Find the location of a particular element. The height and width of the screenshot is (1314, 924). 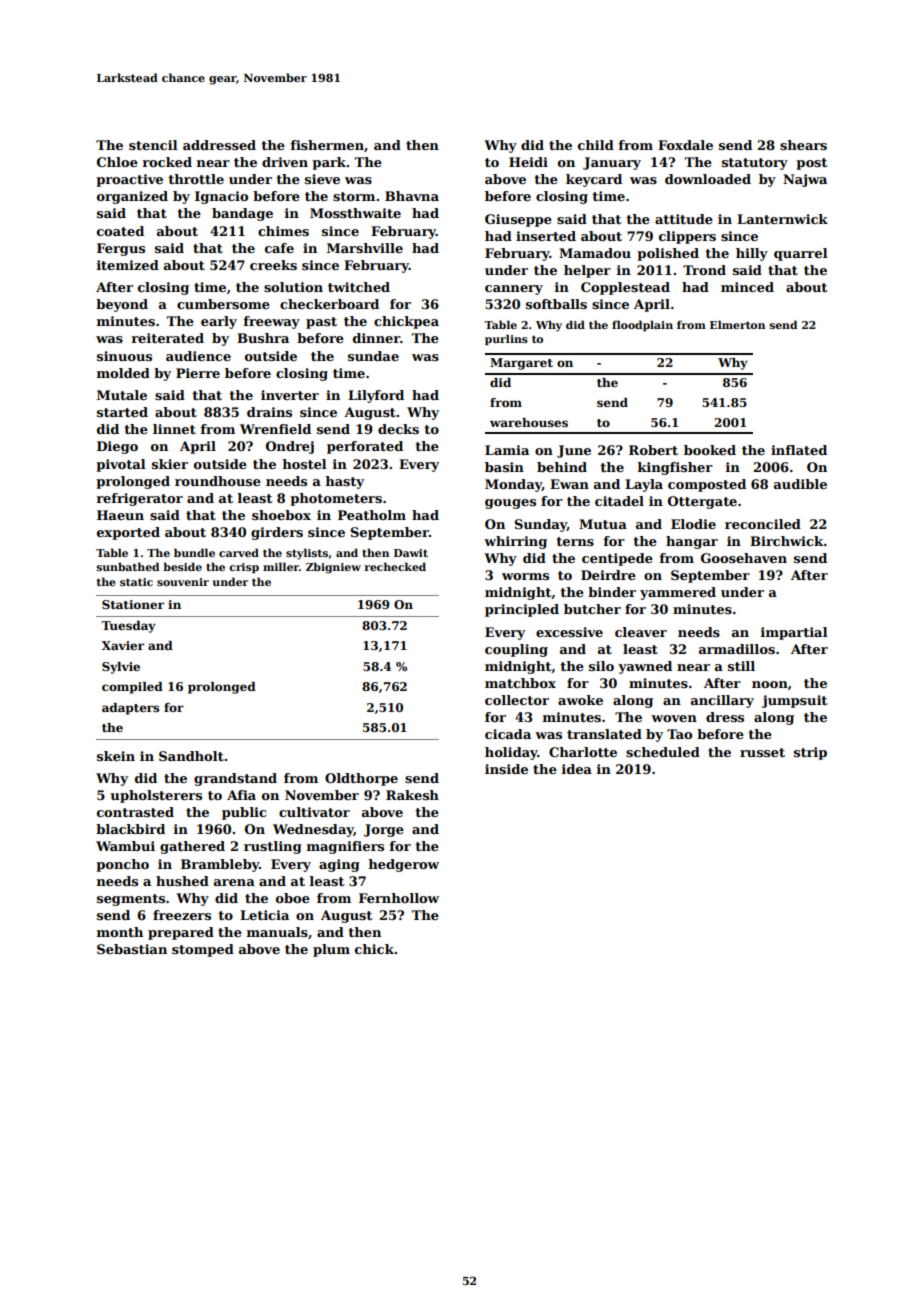

Oldthorpe is located at coordinates (361, 779).
